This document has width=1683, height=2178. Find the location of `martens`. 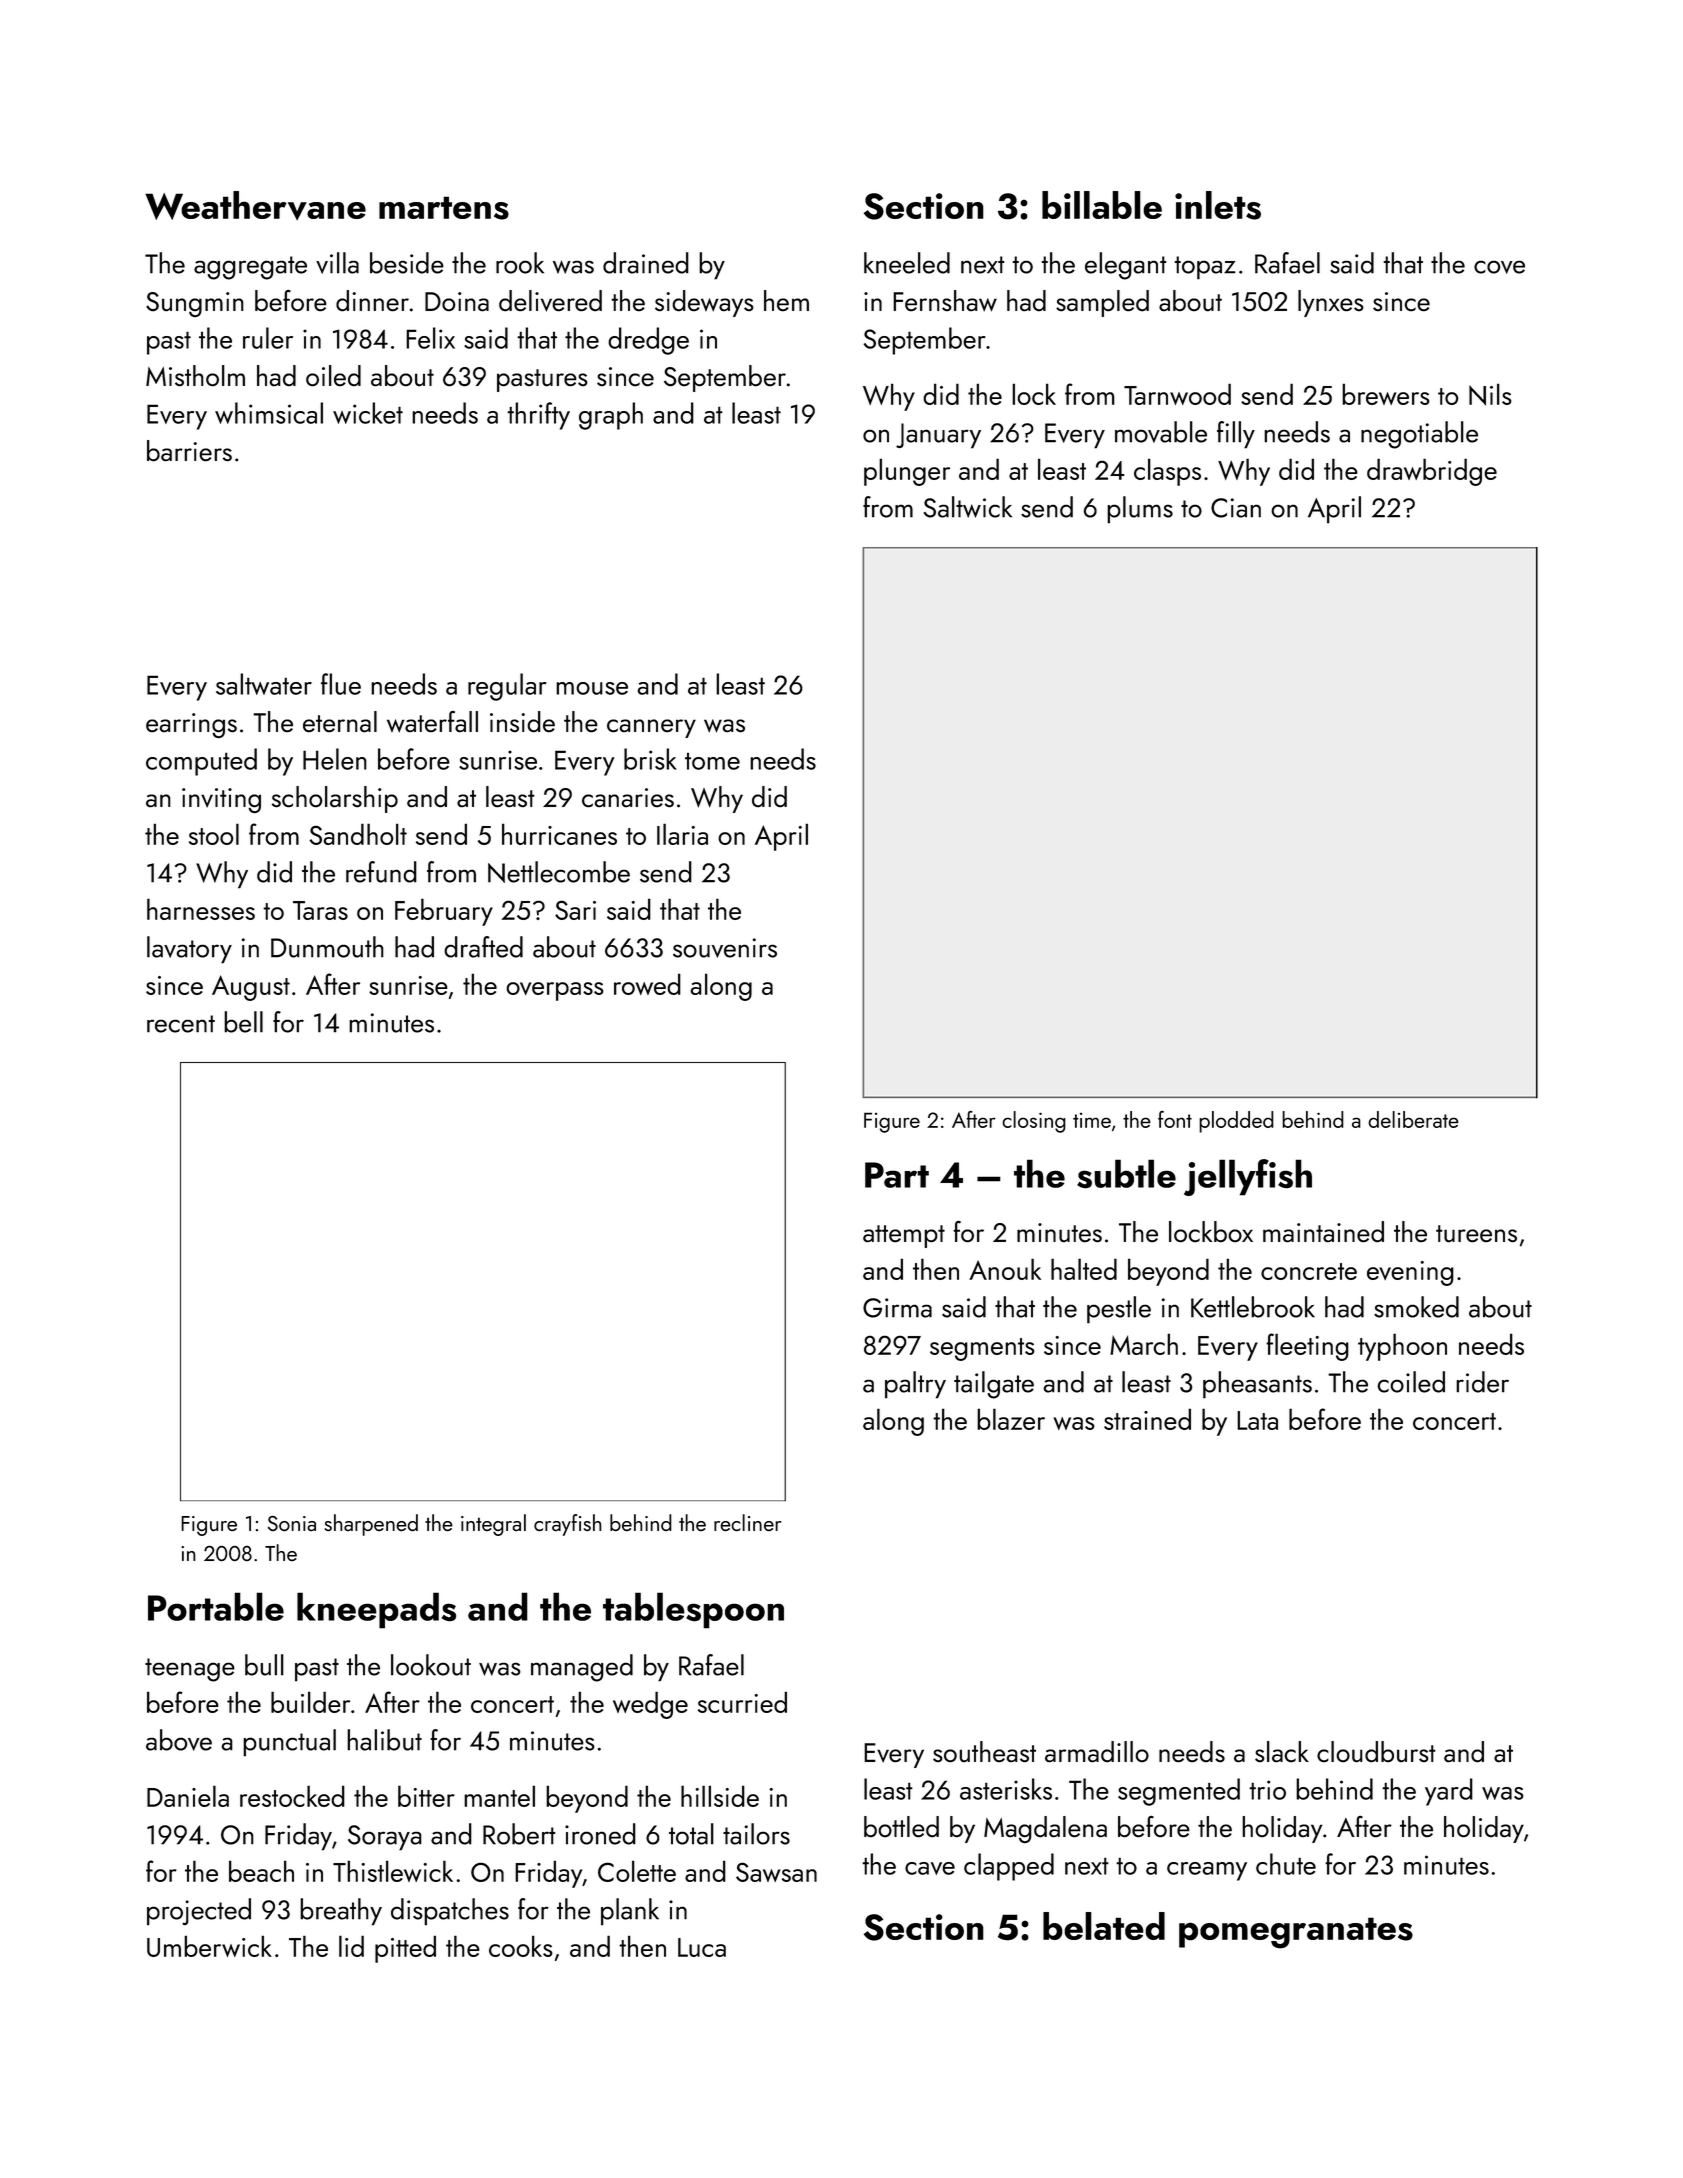

martens is located at coordinates (444, 208).
